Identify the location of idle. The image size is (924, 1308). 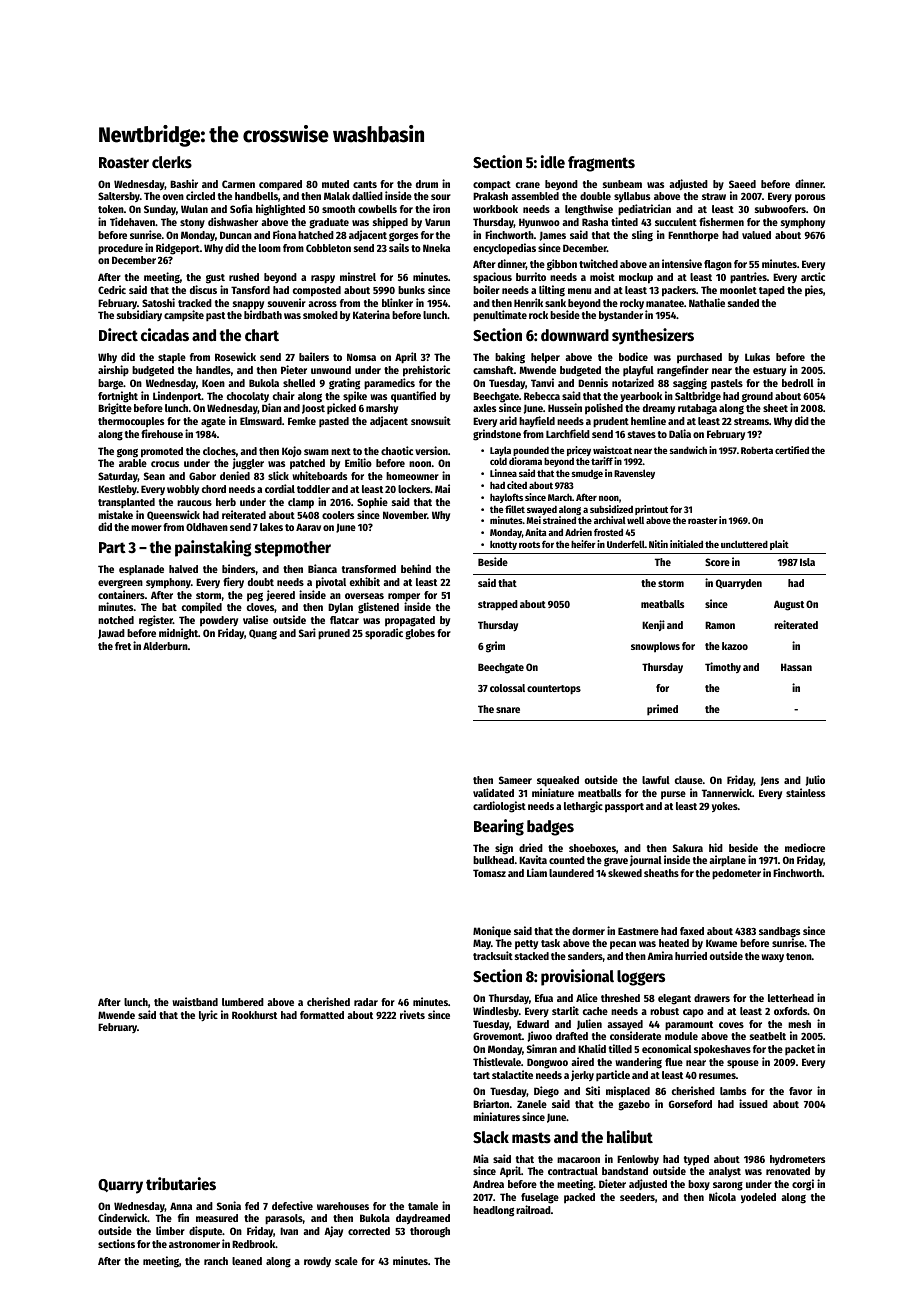
(553, 162).
